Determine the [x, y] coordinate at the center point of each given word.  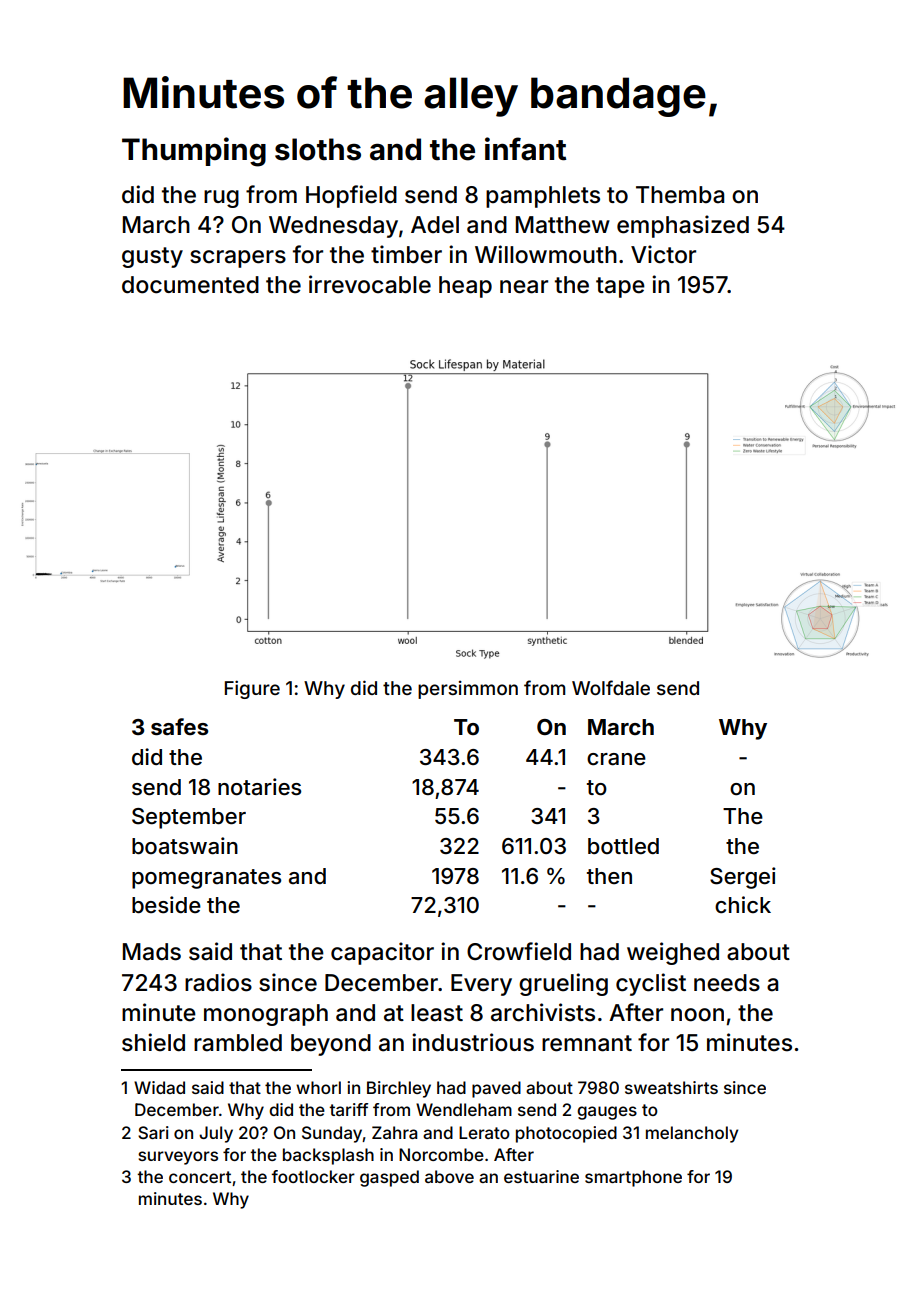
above [449, 1176]
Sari [153, 1132]
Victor [663, 254]
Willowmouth [546, 254]
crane [616, 759]
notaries [259, 787]
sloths [318, 149]
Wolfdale [611, 687]
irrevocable [370, 284]
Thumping [194, 152]
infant [525, 149]
